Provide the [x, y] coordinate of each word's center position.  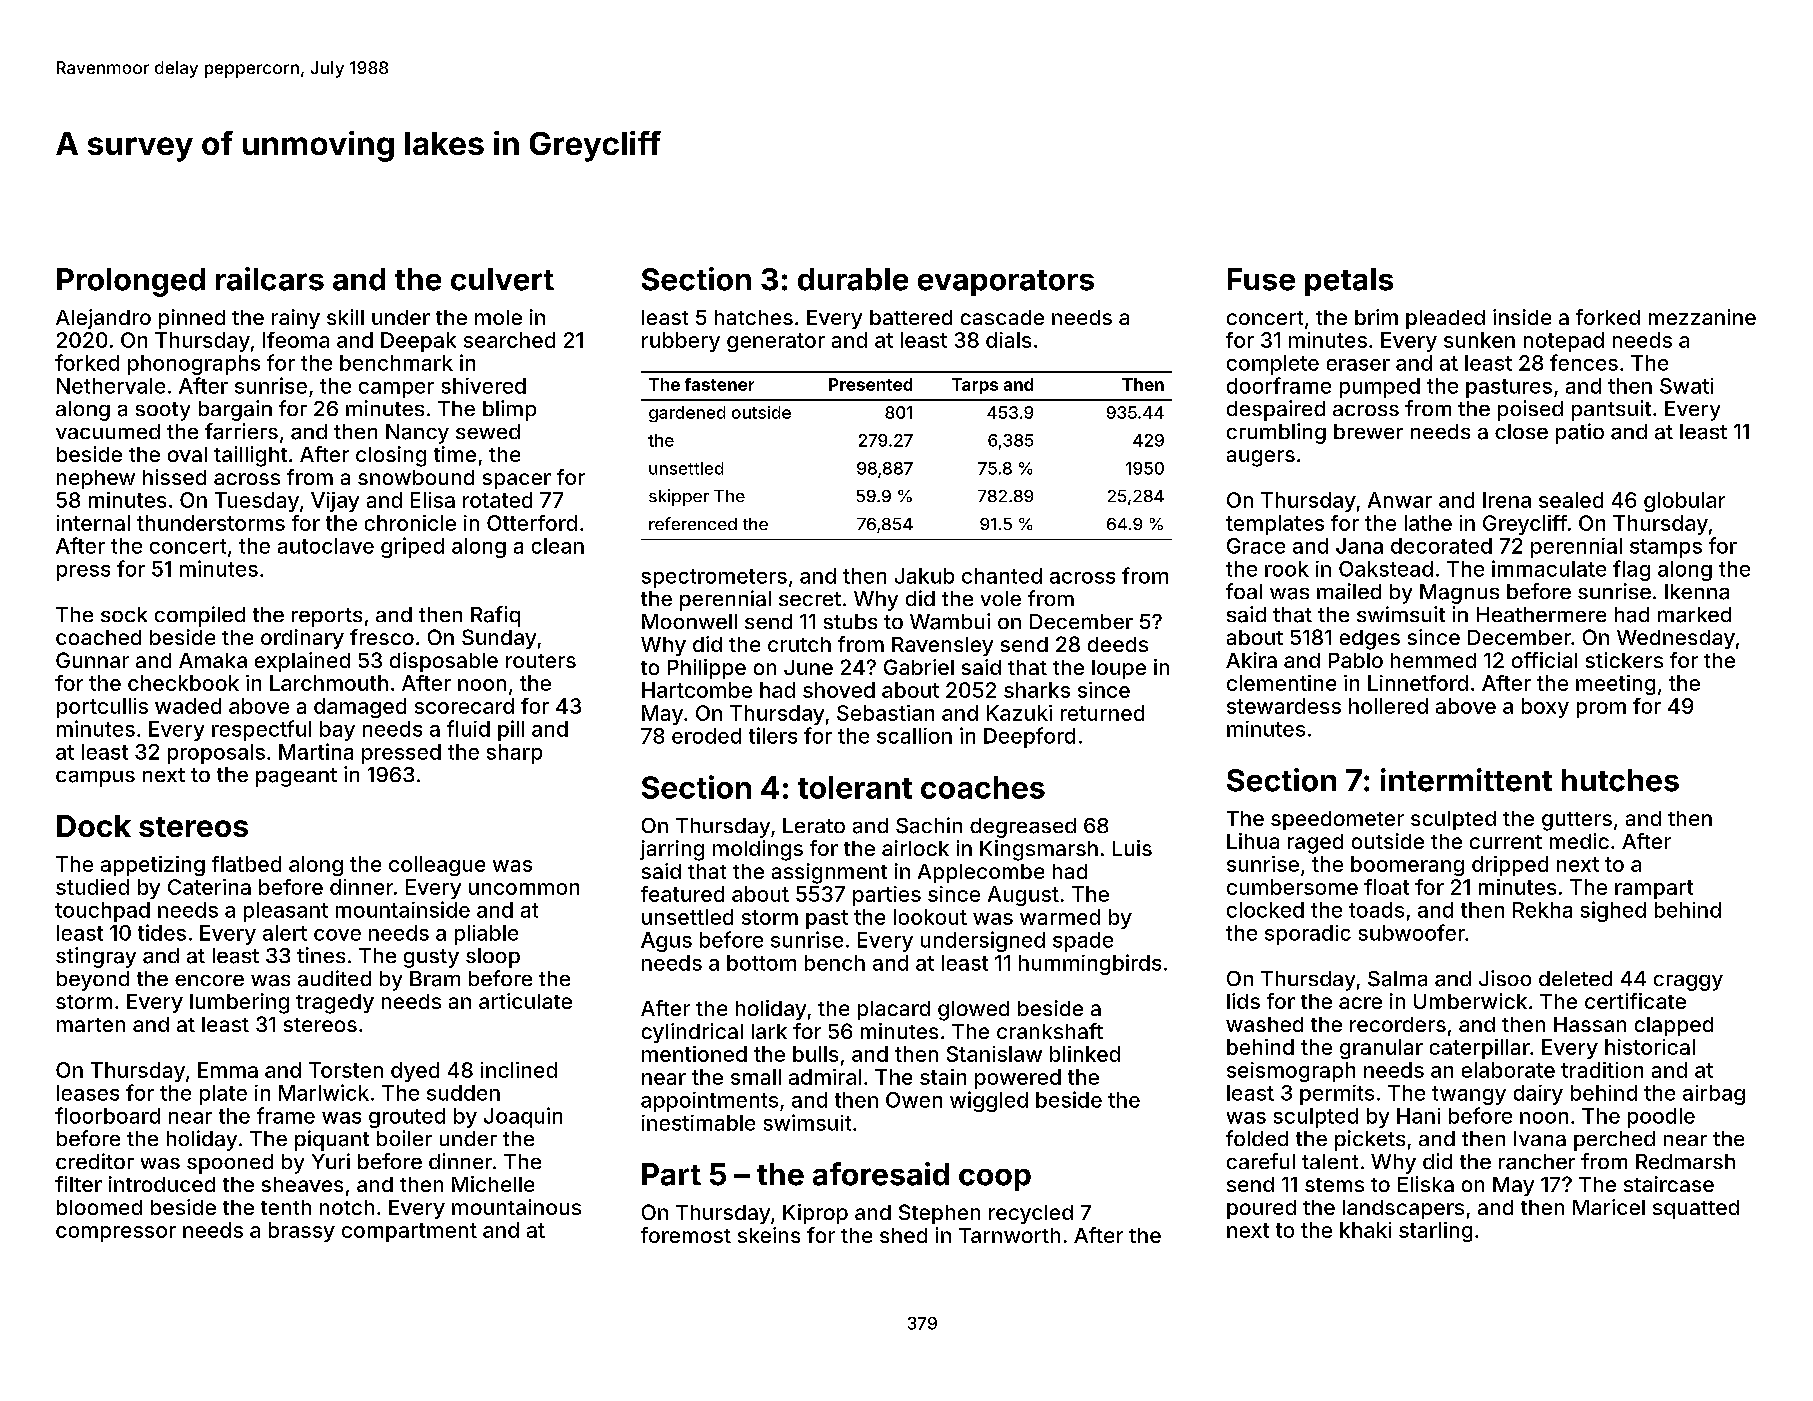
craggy [1688, 983]
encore [209, 980]
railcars [270, 279]
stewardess [1284, 706]
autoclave [326, 546]
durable [853, 279]
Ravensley [942, 646]
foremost [686, 1235]
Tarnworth [1009, 1235]
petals [1349, 282]
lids [1243, 1001]
